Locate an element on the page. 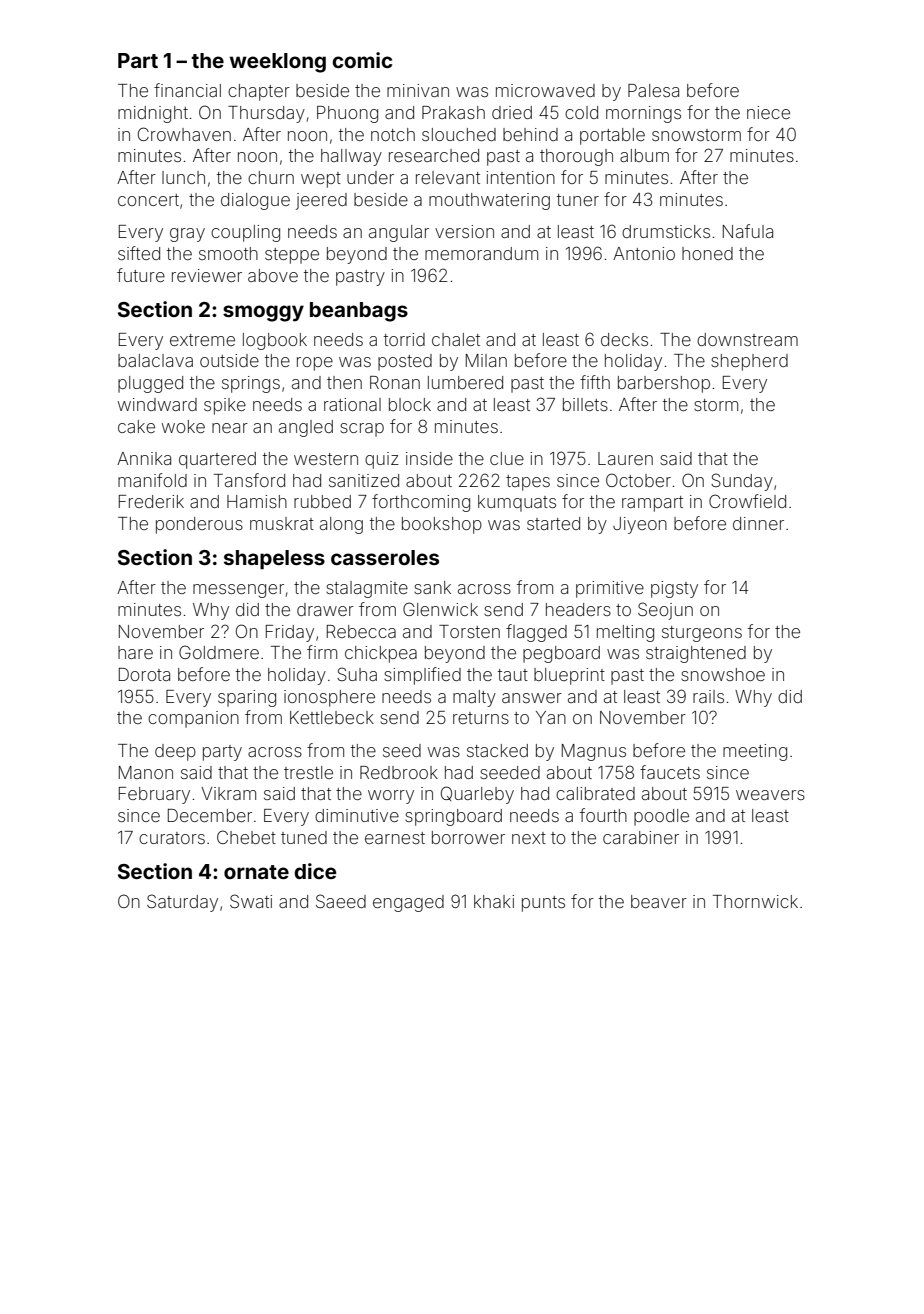 This document has width=924, height=1314. angular is located at coordinates (399, 233).
